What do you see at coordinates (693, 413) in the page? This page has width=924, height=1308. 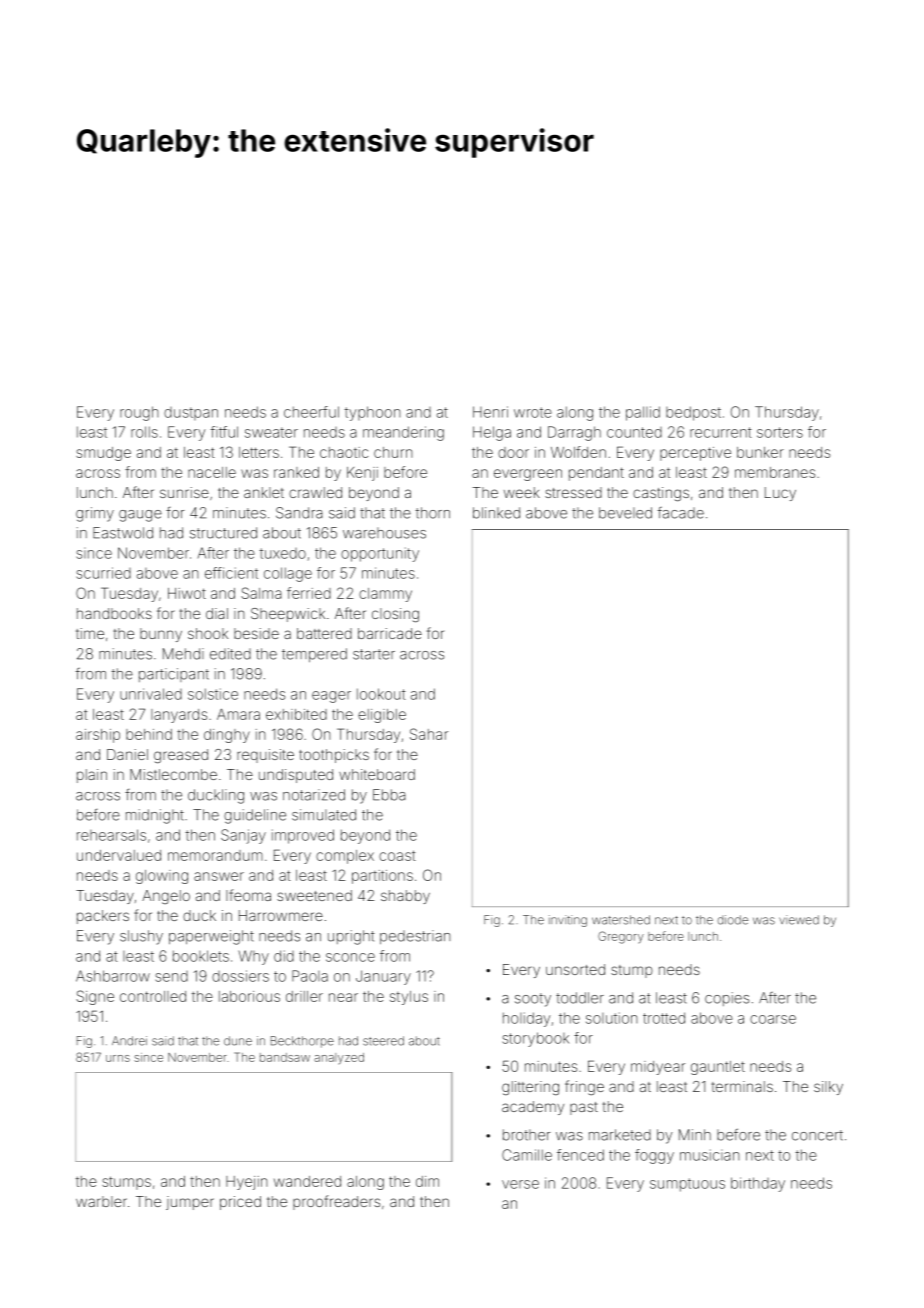 I see `bedpost` at bounding box center [693, 413].
